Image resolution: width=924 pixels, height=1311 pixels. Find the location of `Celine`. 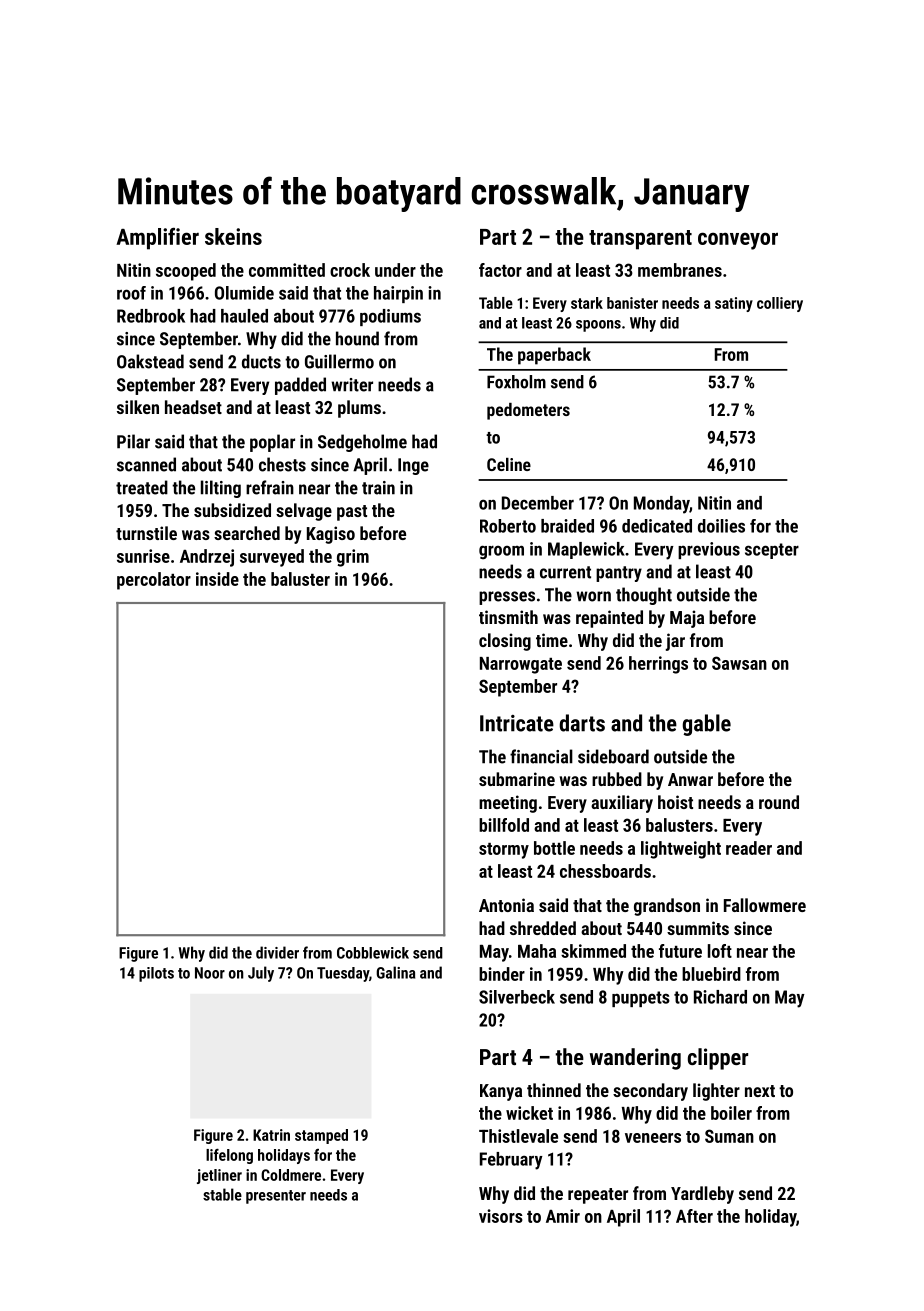

Celine is located at coordinates (509, 464).
